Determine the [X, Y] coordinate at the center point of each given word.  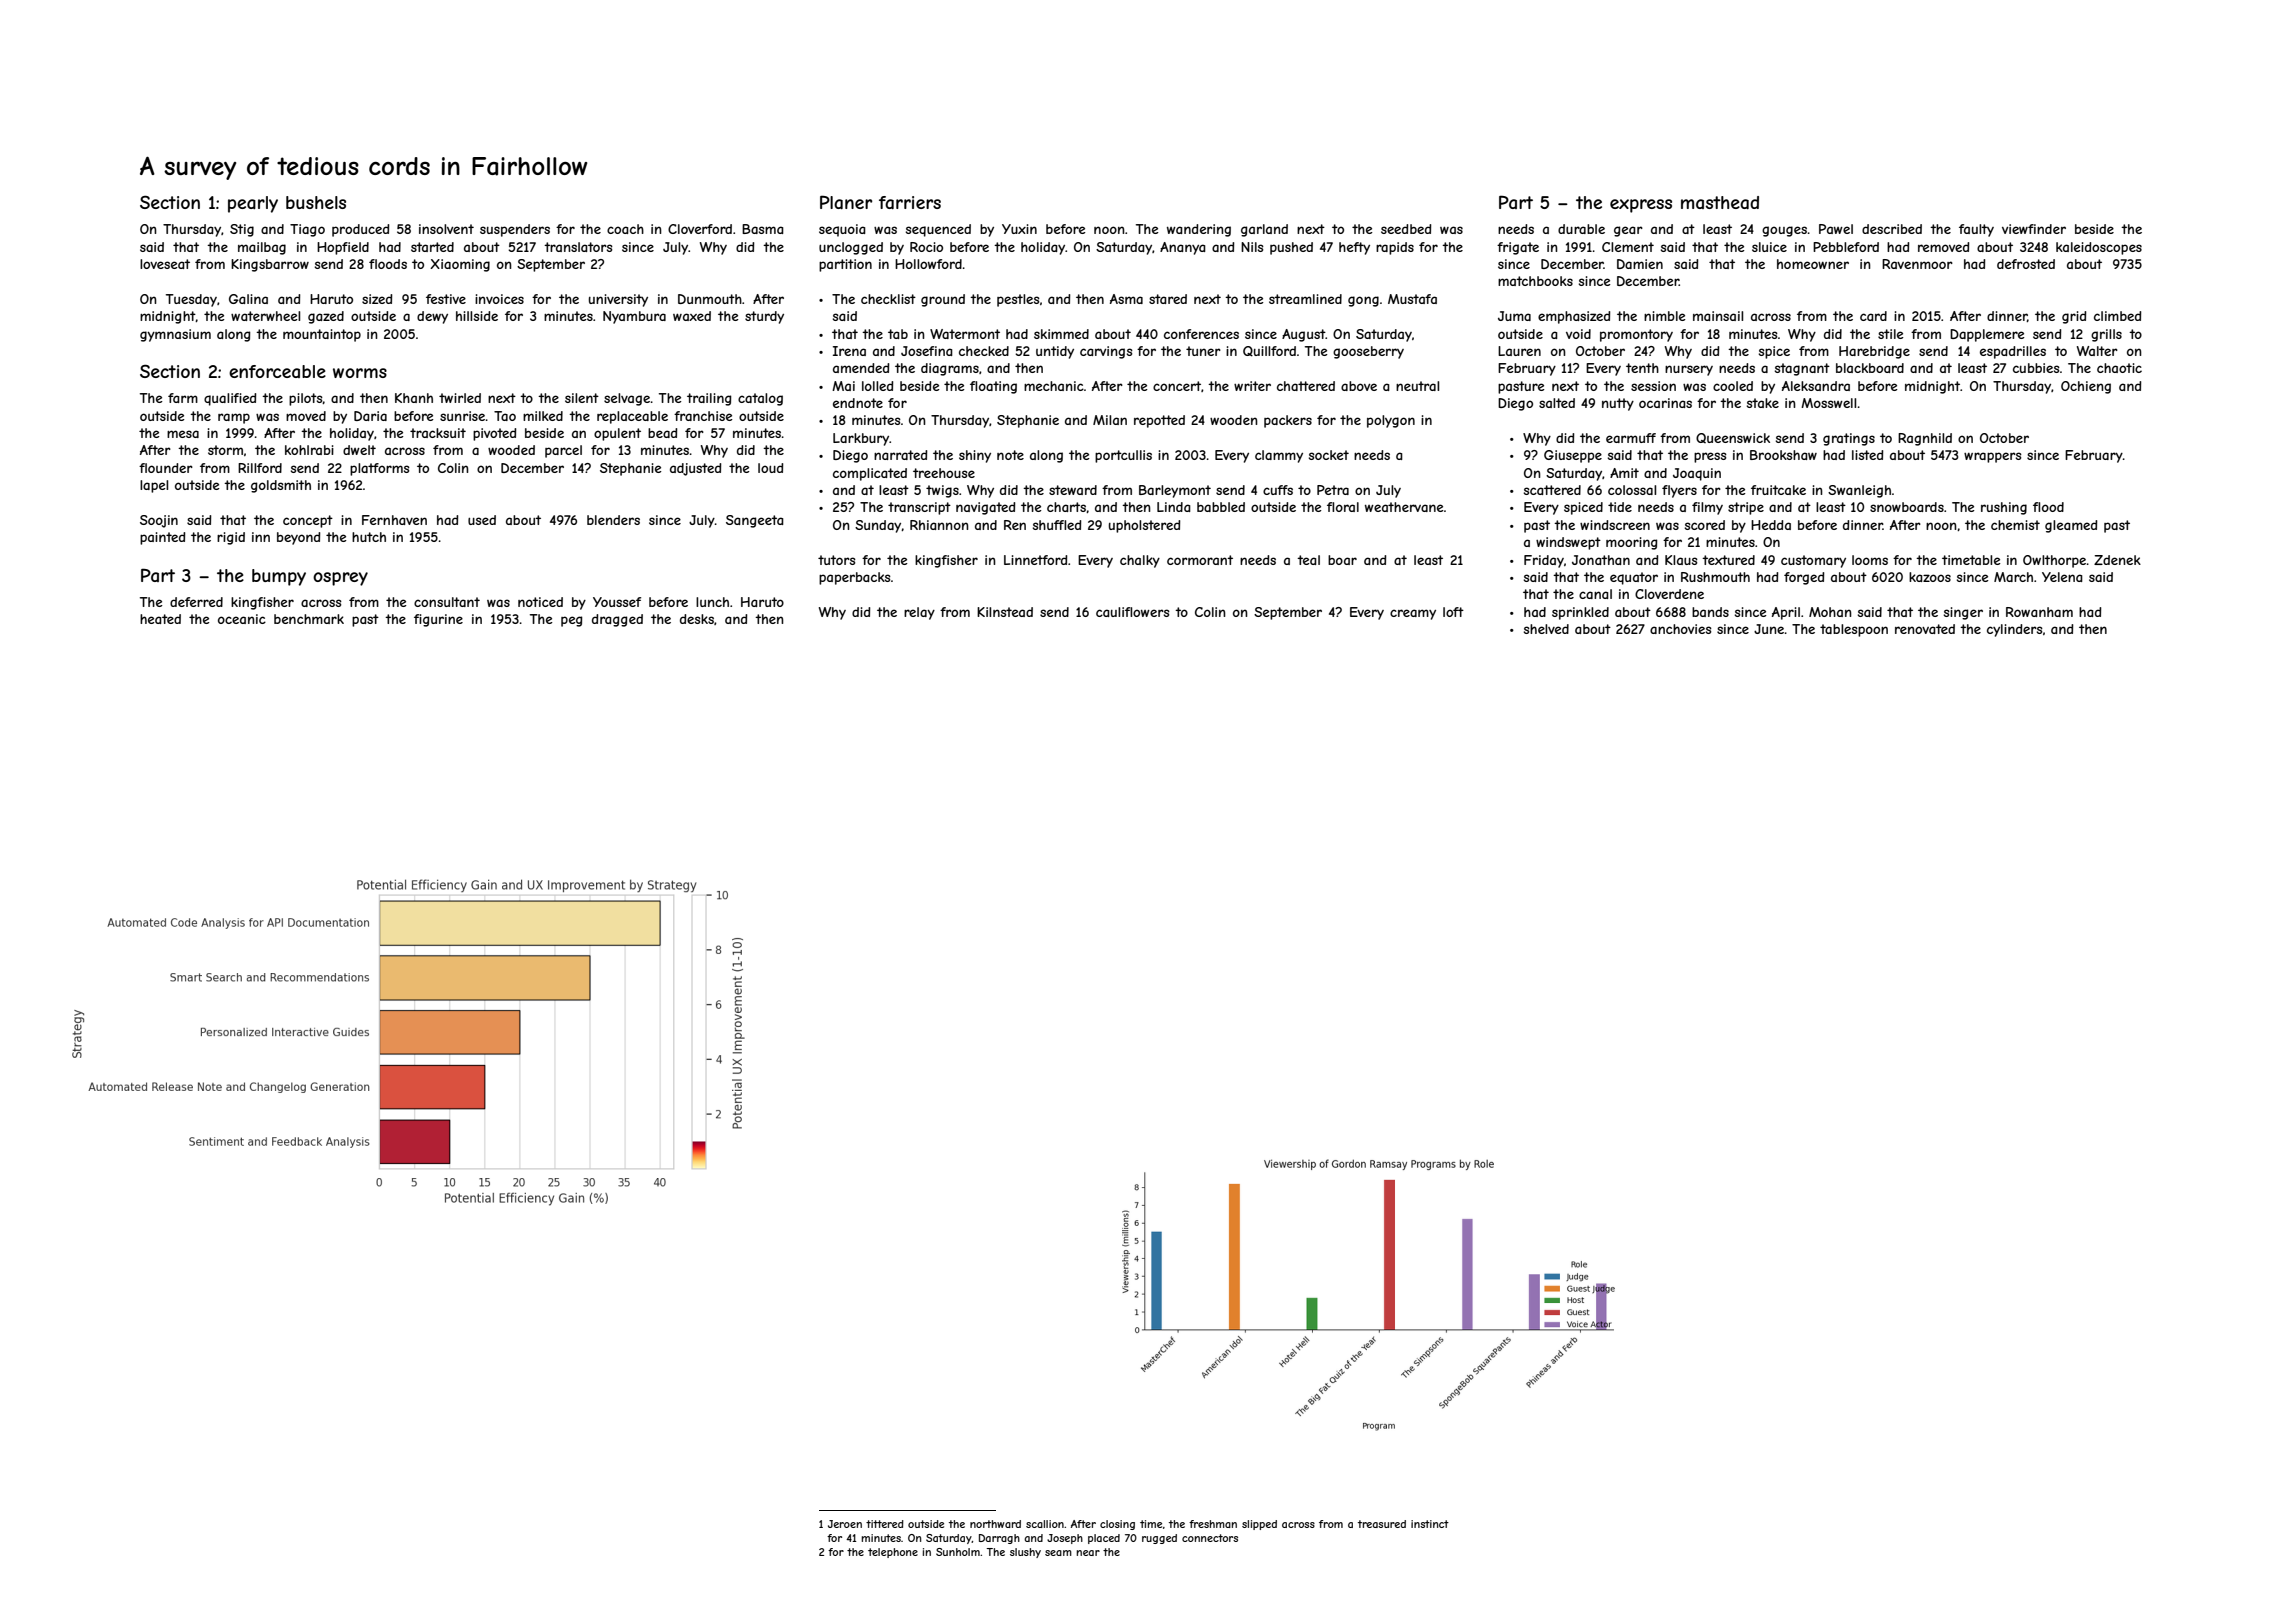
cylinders [2015, 630]
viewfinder [2034, 229]
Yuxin [1019, 229]
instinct [1430, 1524]
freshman [1213, 1524]
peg [572, 621]
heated [160, 619]
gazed [326, 317]
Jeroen [845, 1524]
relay [919, 613]
